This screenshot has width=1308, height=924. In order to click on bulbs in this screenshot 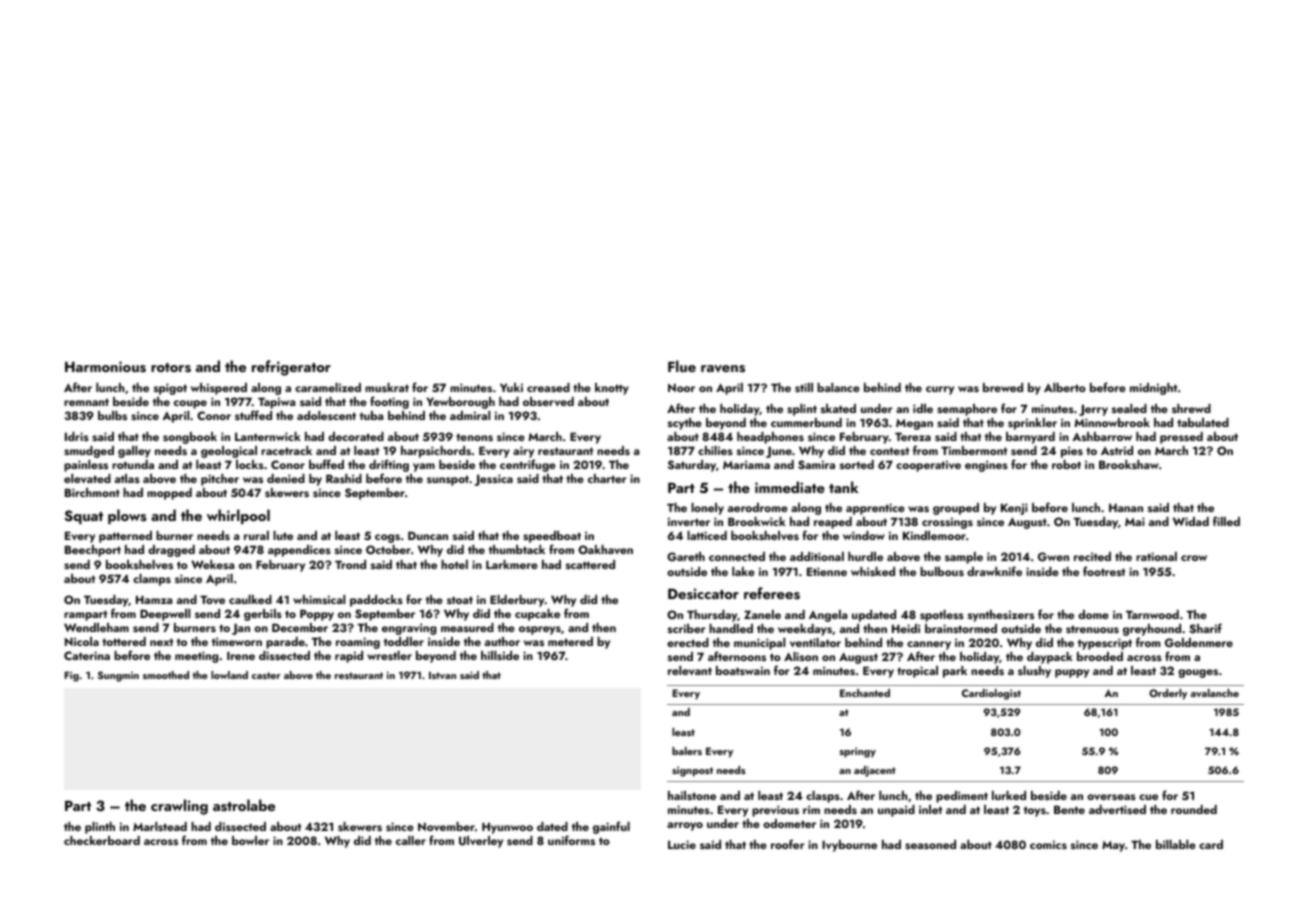, I will do `click(112, 415)`.
